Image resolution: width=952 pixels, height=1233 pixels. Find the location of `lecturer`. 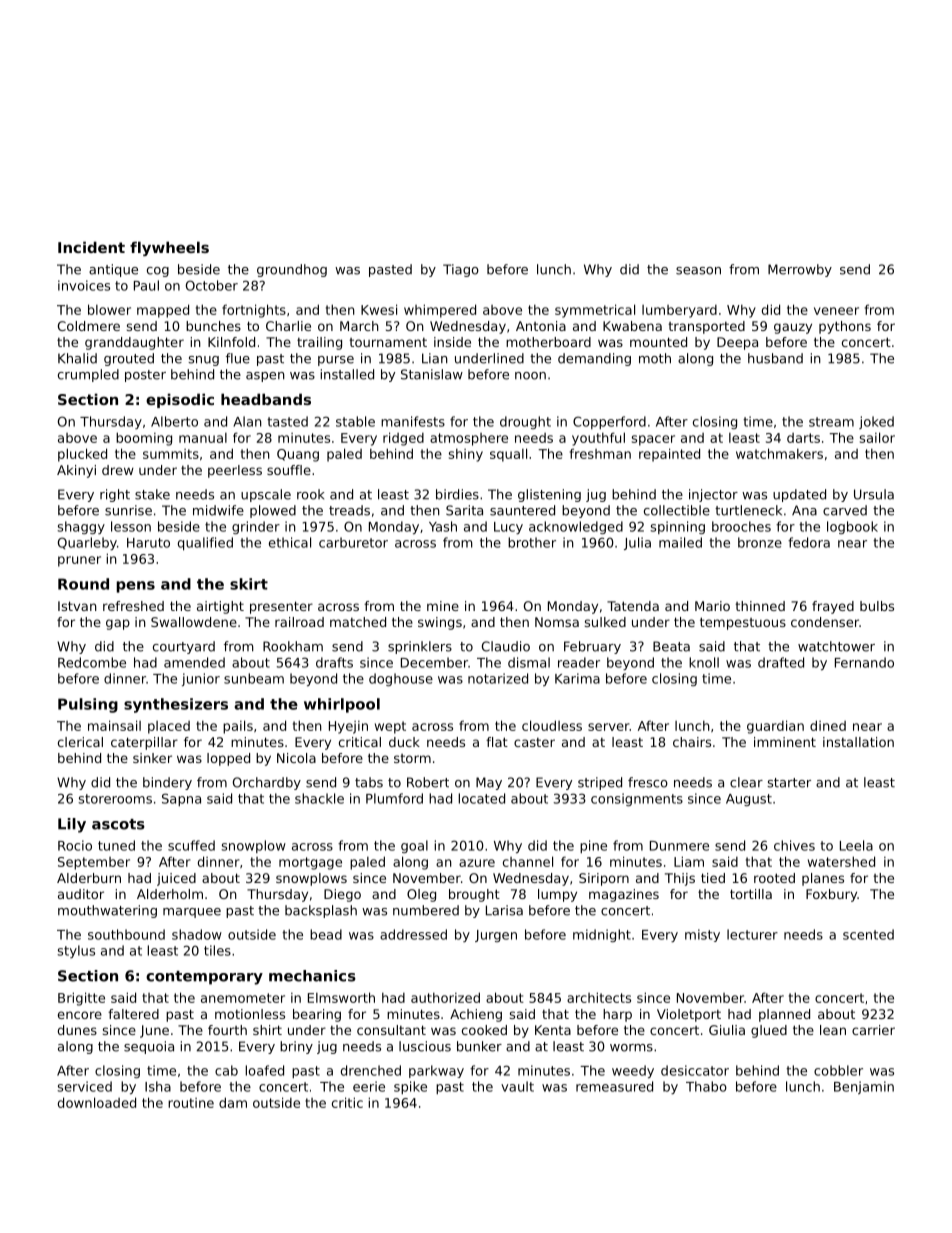

lecturer is located at coordinates (752, 934).
